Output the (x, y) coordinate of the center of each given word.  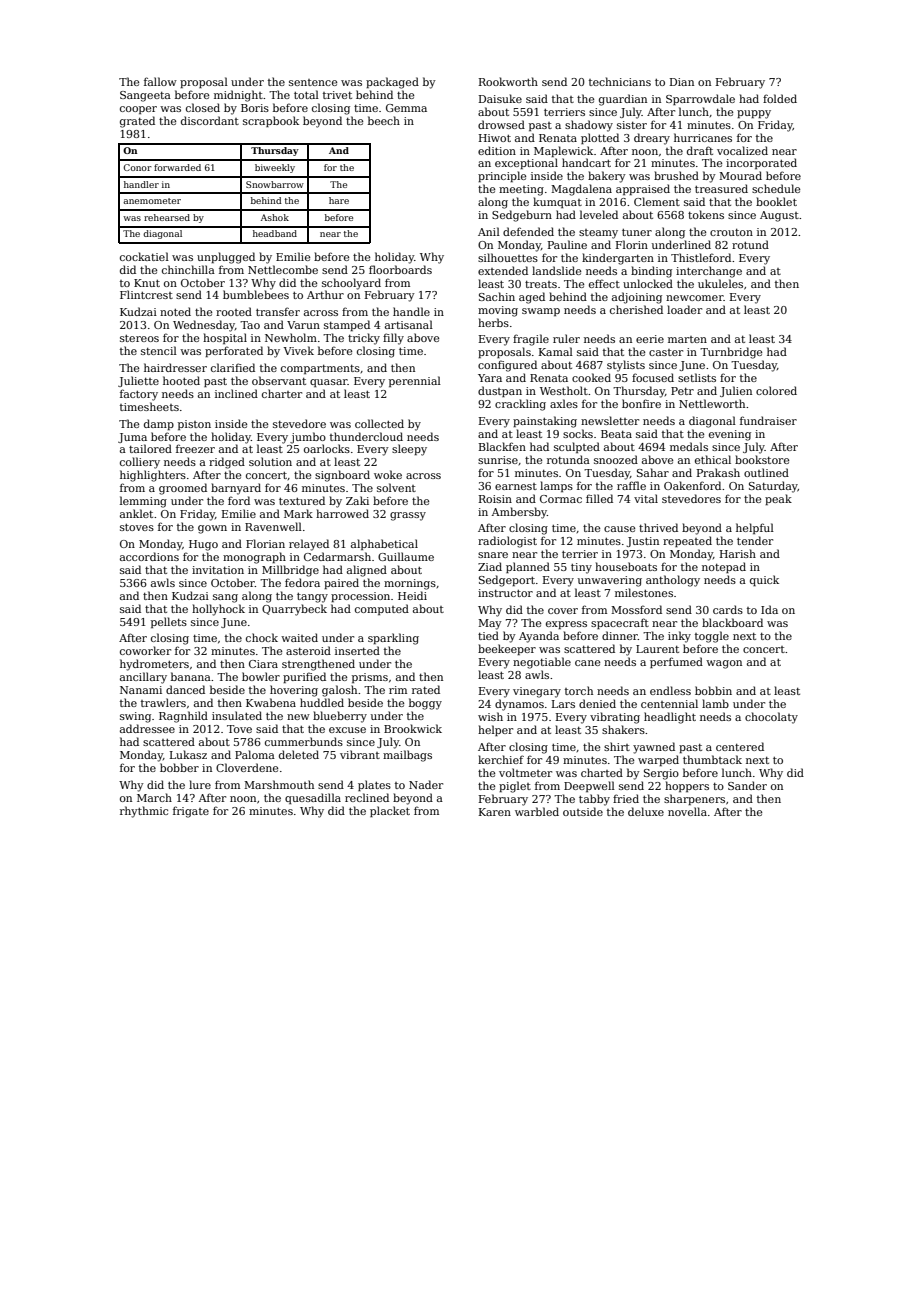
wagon (724, 664)
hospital (225, 338)
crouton (731, 232)
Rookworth (508, 81)
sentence (313, 82)
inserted (357, 650)
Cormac (561, 499)
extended (503, 270)
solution (270, 461)
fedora (302, 582)
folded (780, 98)
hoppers (687, 786)
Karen (495, 812)
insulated (237, 715)
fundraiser (768, 420)
